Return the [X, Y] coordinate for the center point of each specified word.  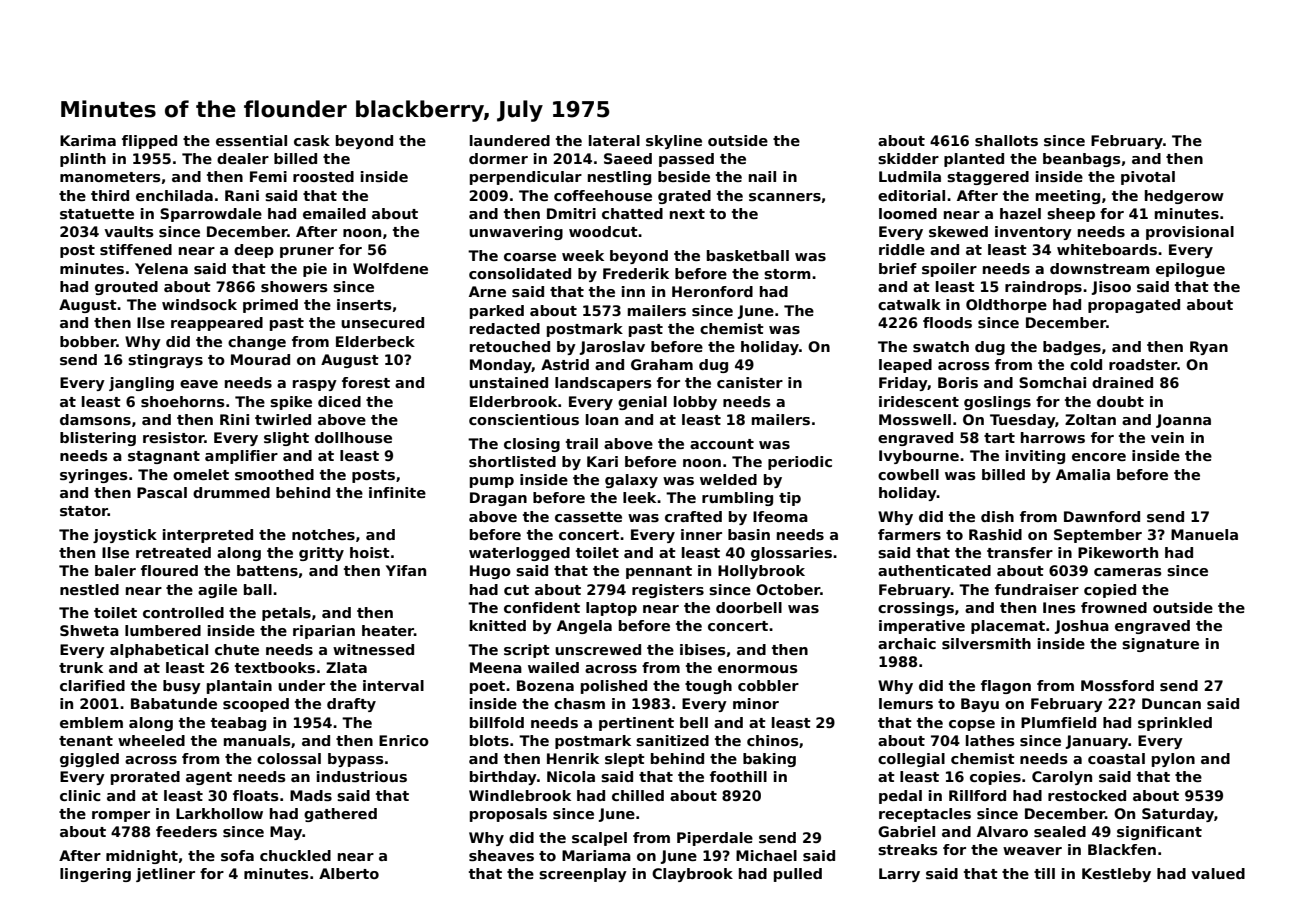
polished [614, 687]
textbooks [275, 667]
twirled [283, 419]
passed [686, 160]
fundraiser [1037, 589]
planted [974, 160]
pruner [307, 252]
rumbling [737, 499]
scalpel [599, 839]
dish [997, 516]
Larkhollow [219, 813]
